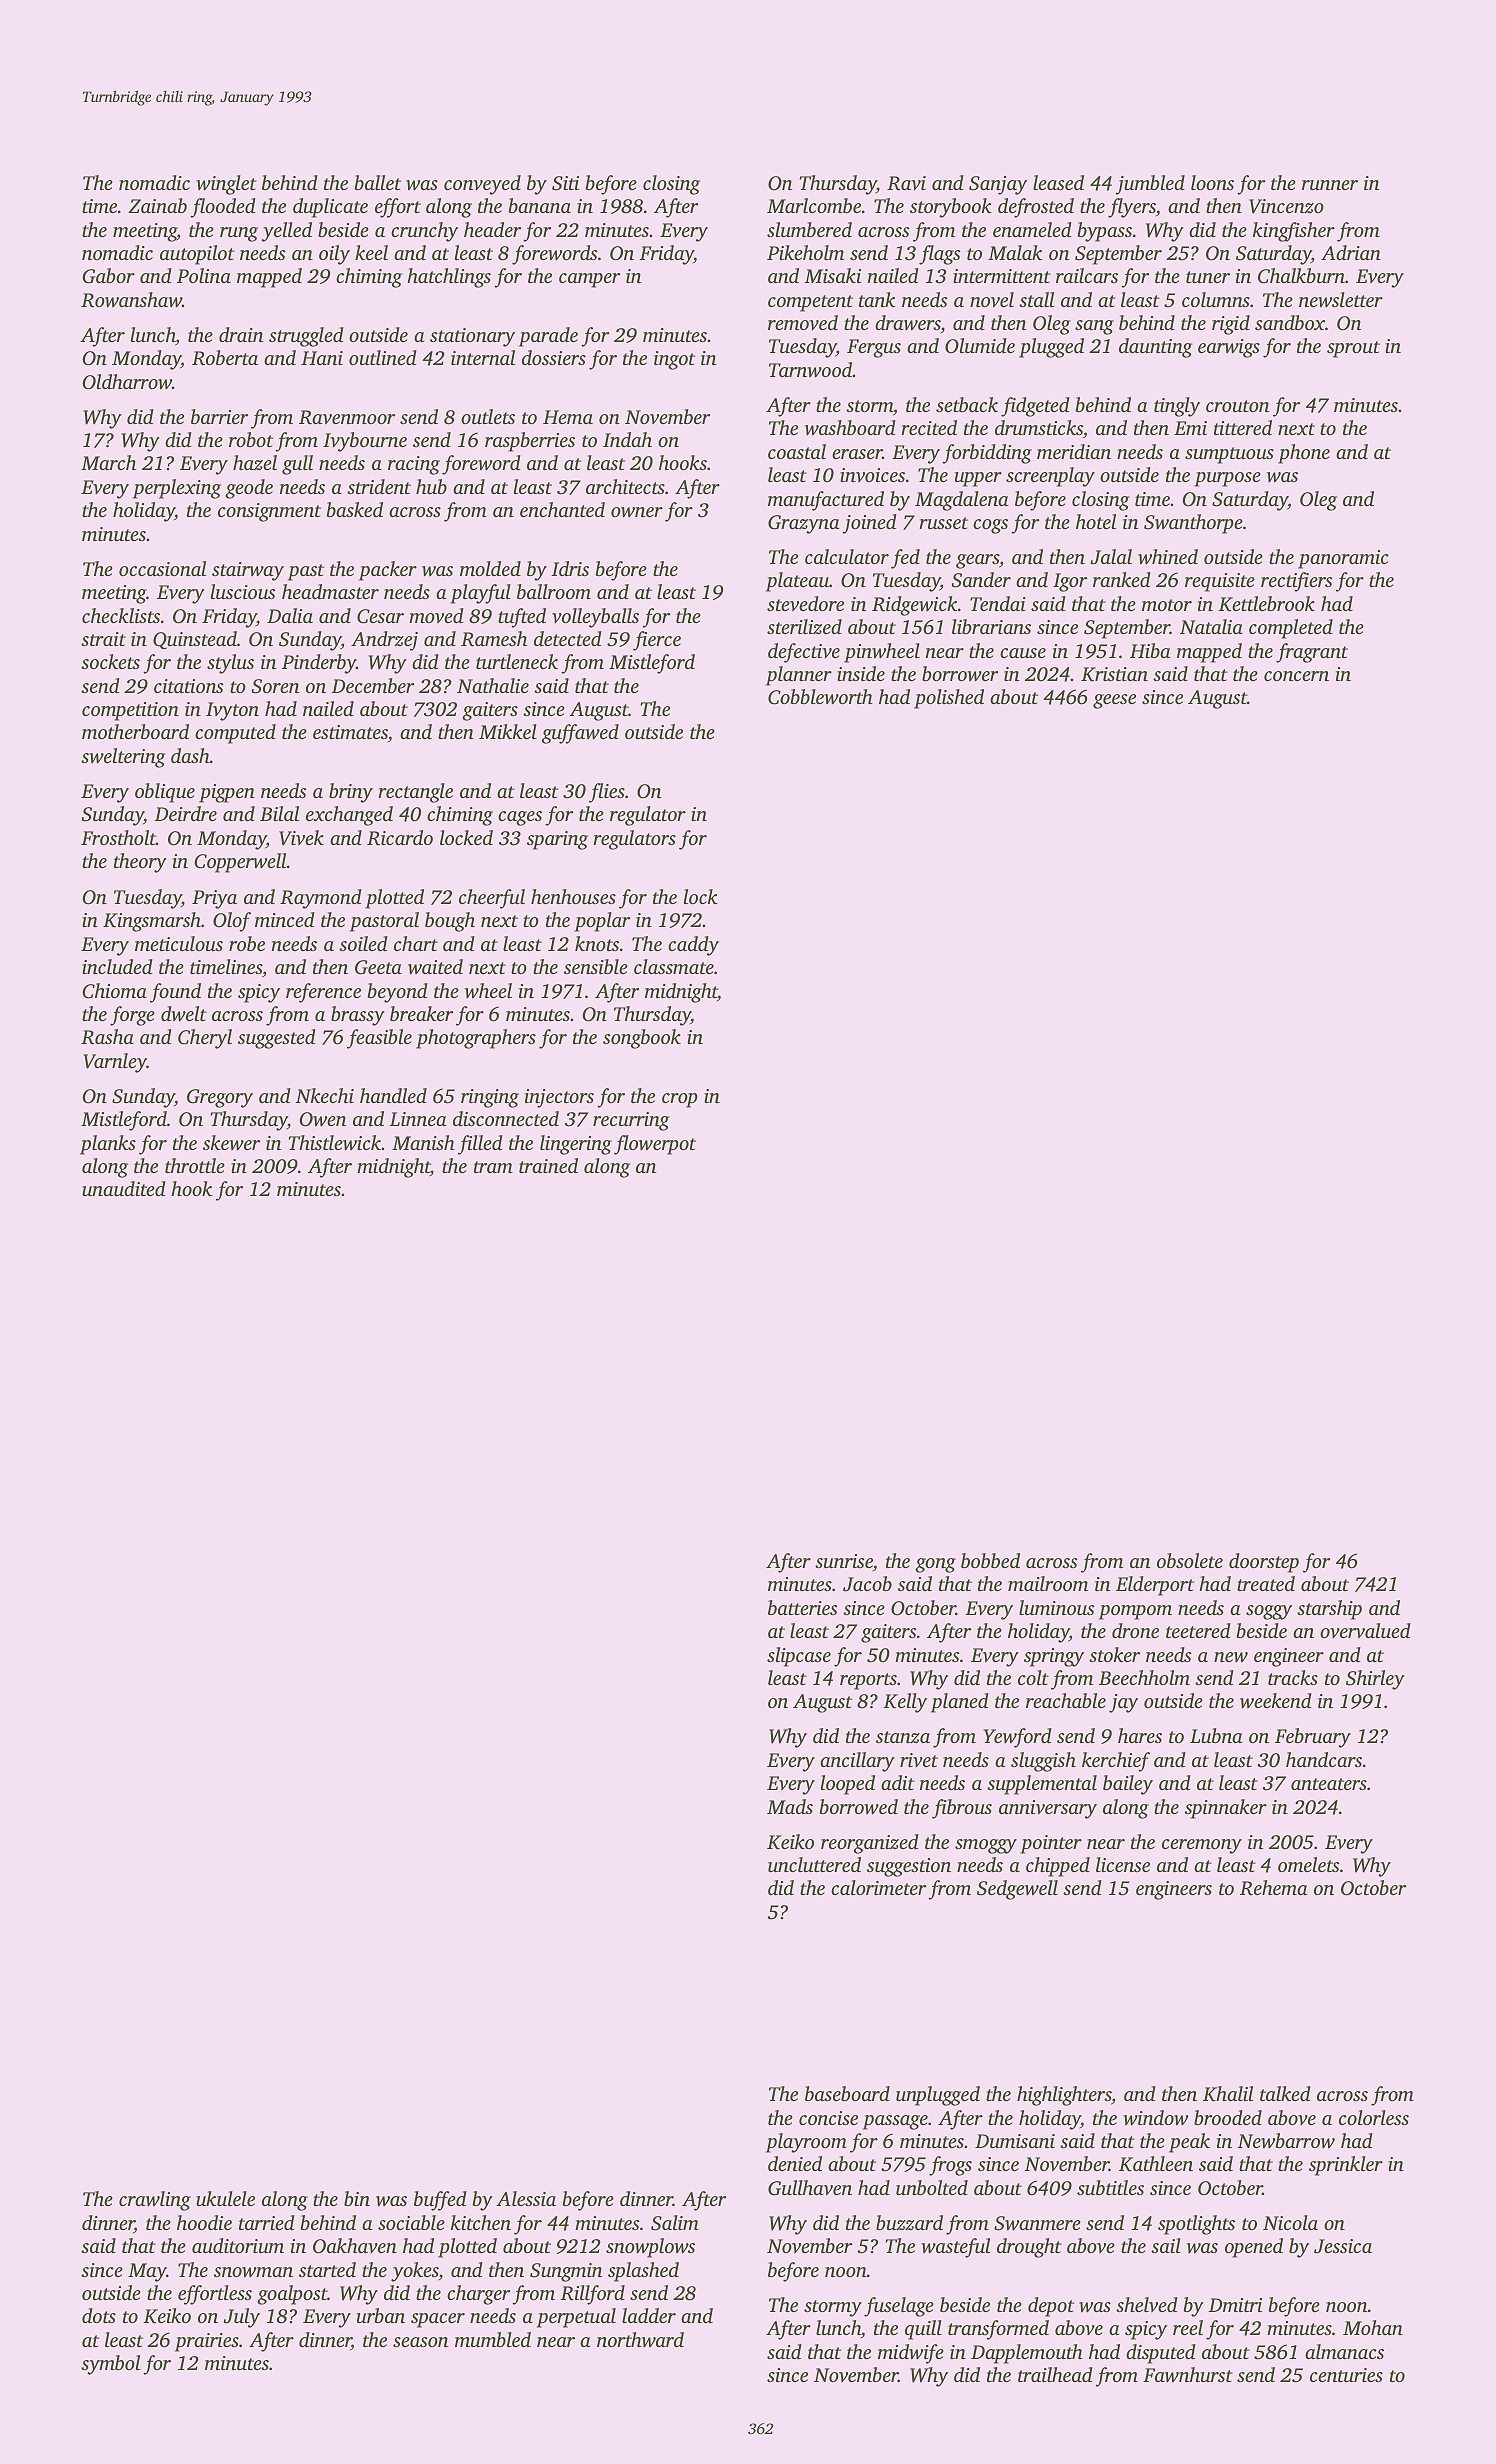 This image has height=2464, width=1496. Describe the element at coordinates (162, 568) in the image. I see `occasional` at that location.
